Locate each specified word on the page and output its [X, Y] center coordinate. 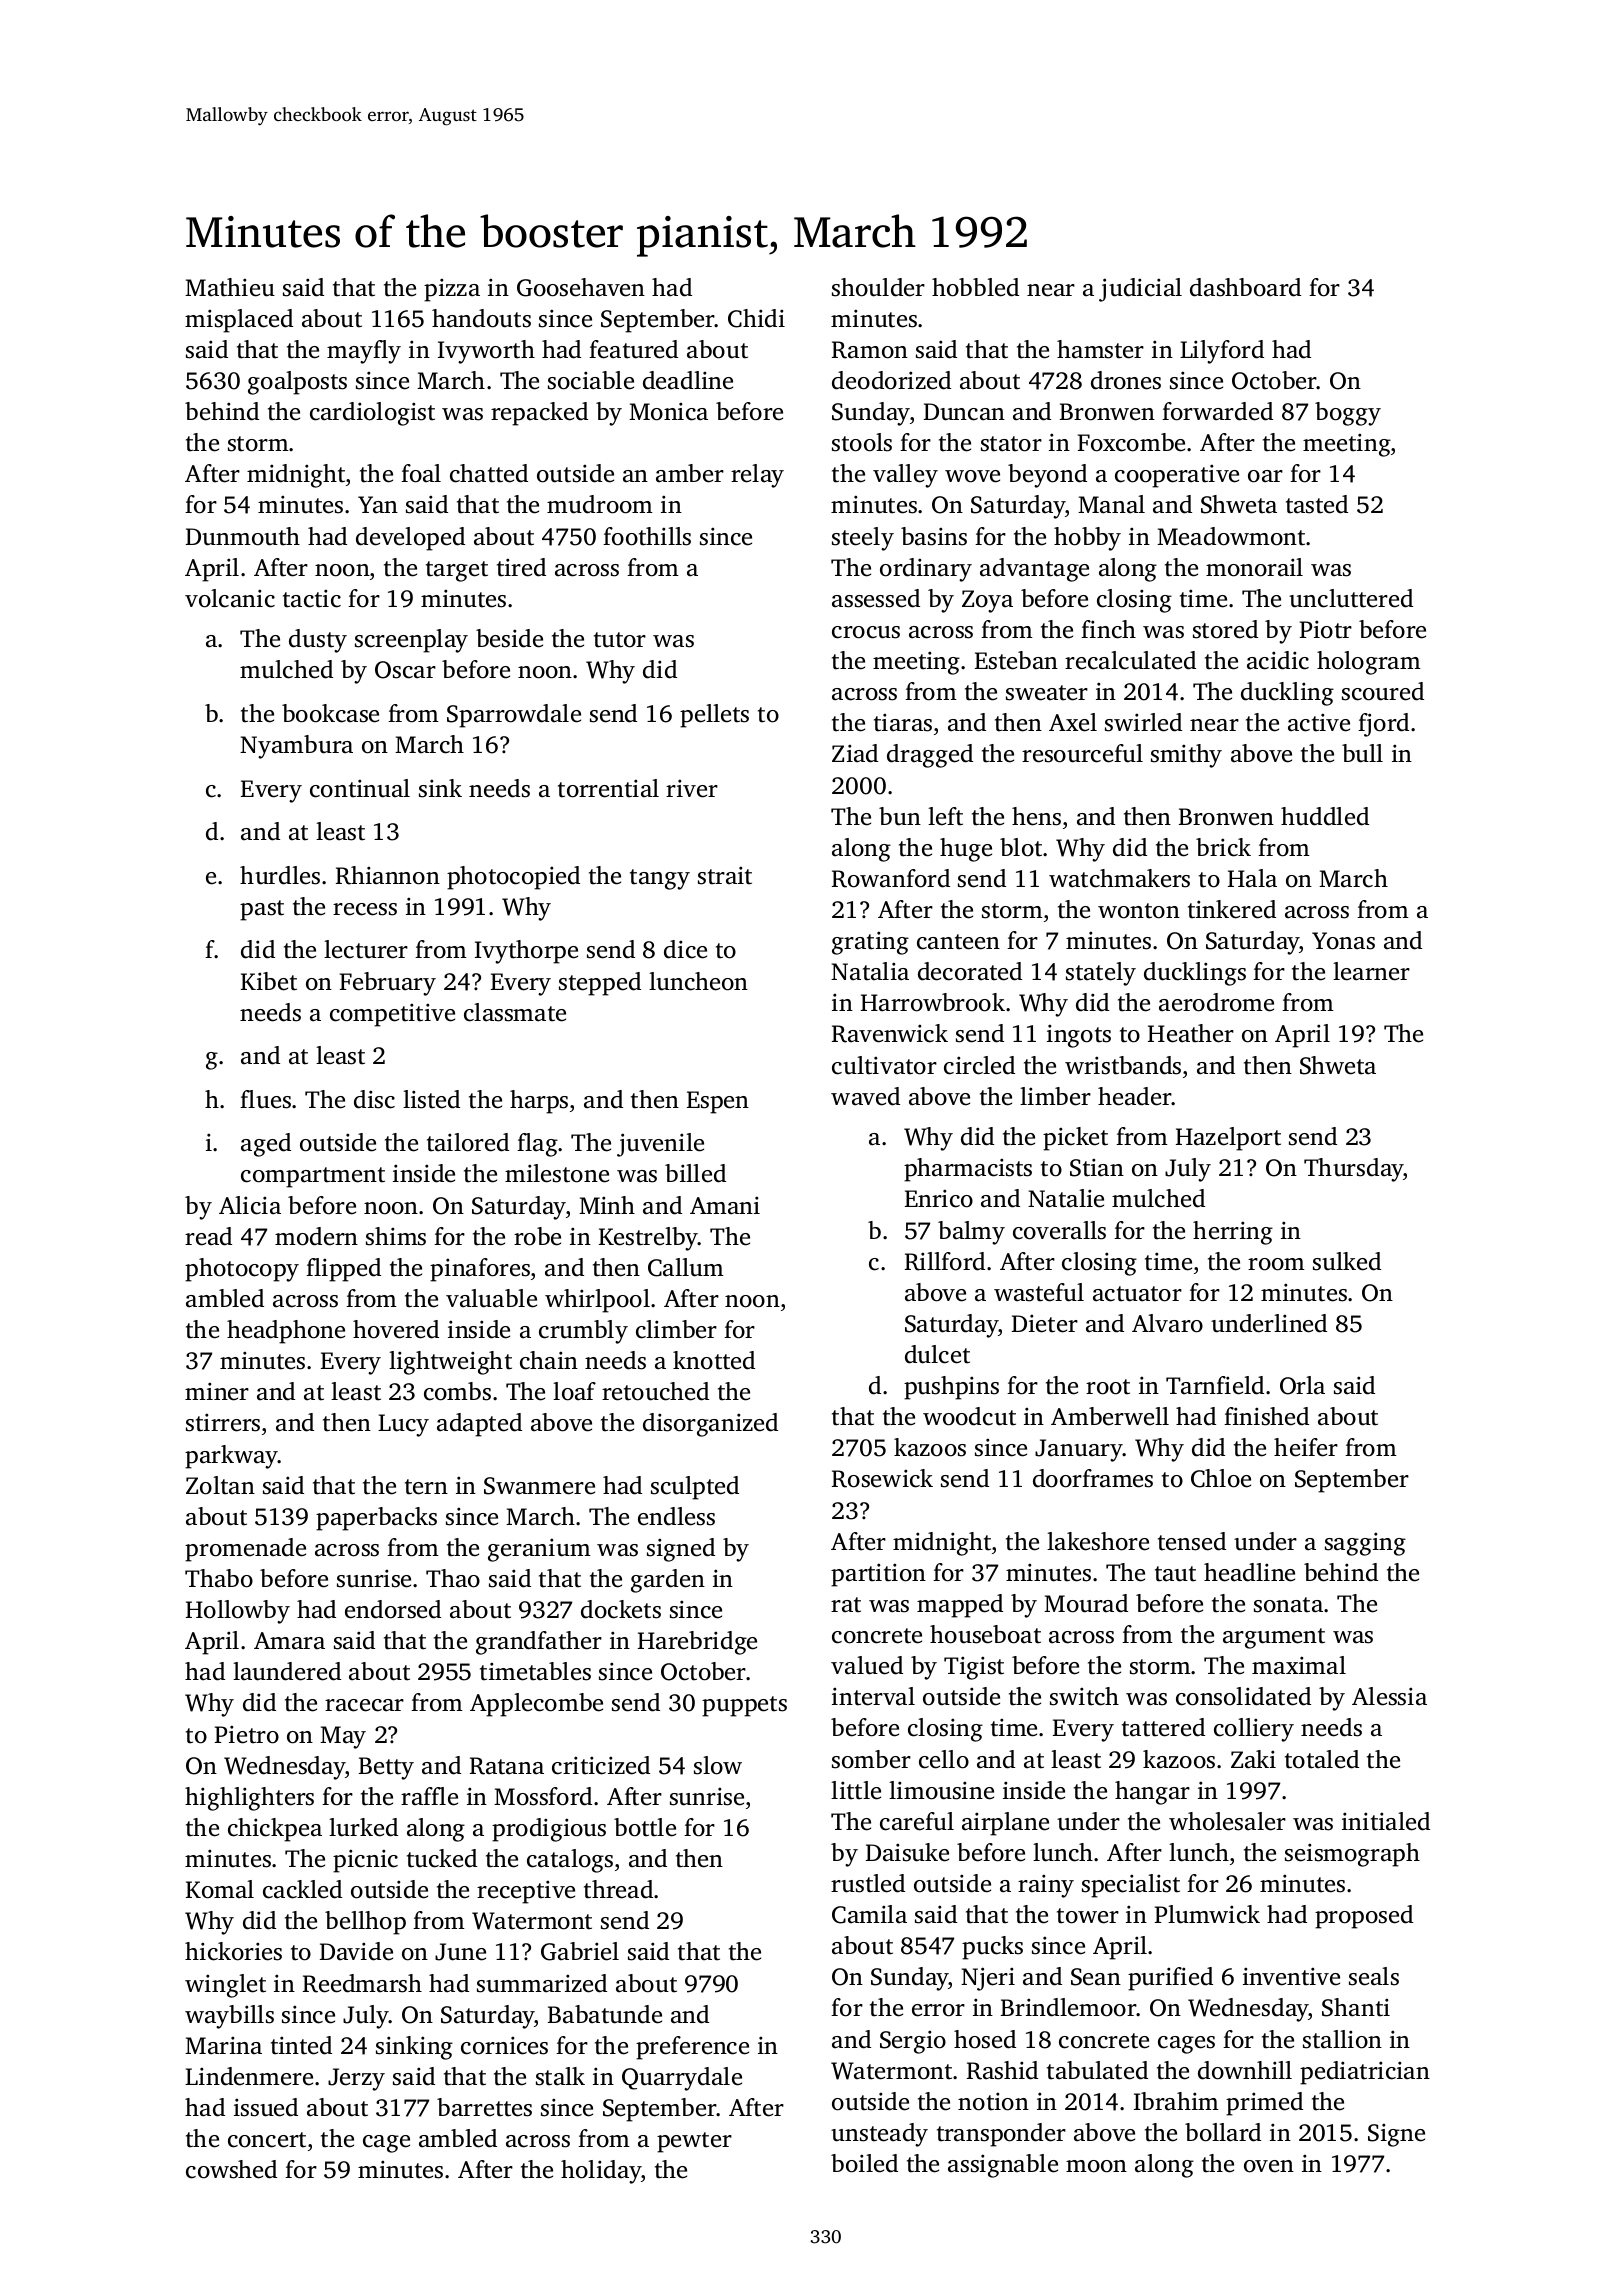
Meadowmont [1231, 536]
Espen [718, 1102]
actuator [1137, 1294]
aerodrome [1216, 1002]
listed [431, 1099]
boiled [864, 2163]
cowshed [231, 2169]
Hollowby [238, 1612]
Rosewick [882, 1478]
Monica [668, 411]
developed [410, 539]
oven [1269, 2166]
